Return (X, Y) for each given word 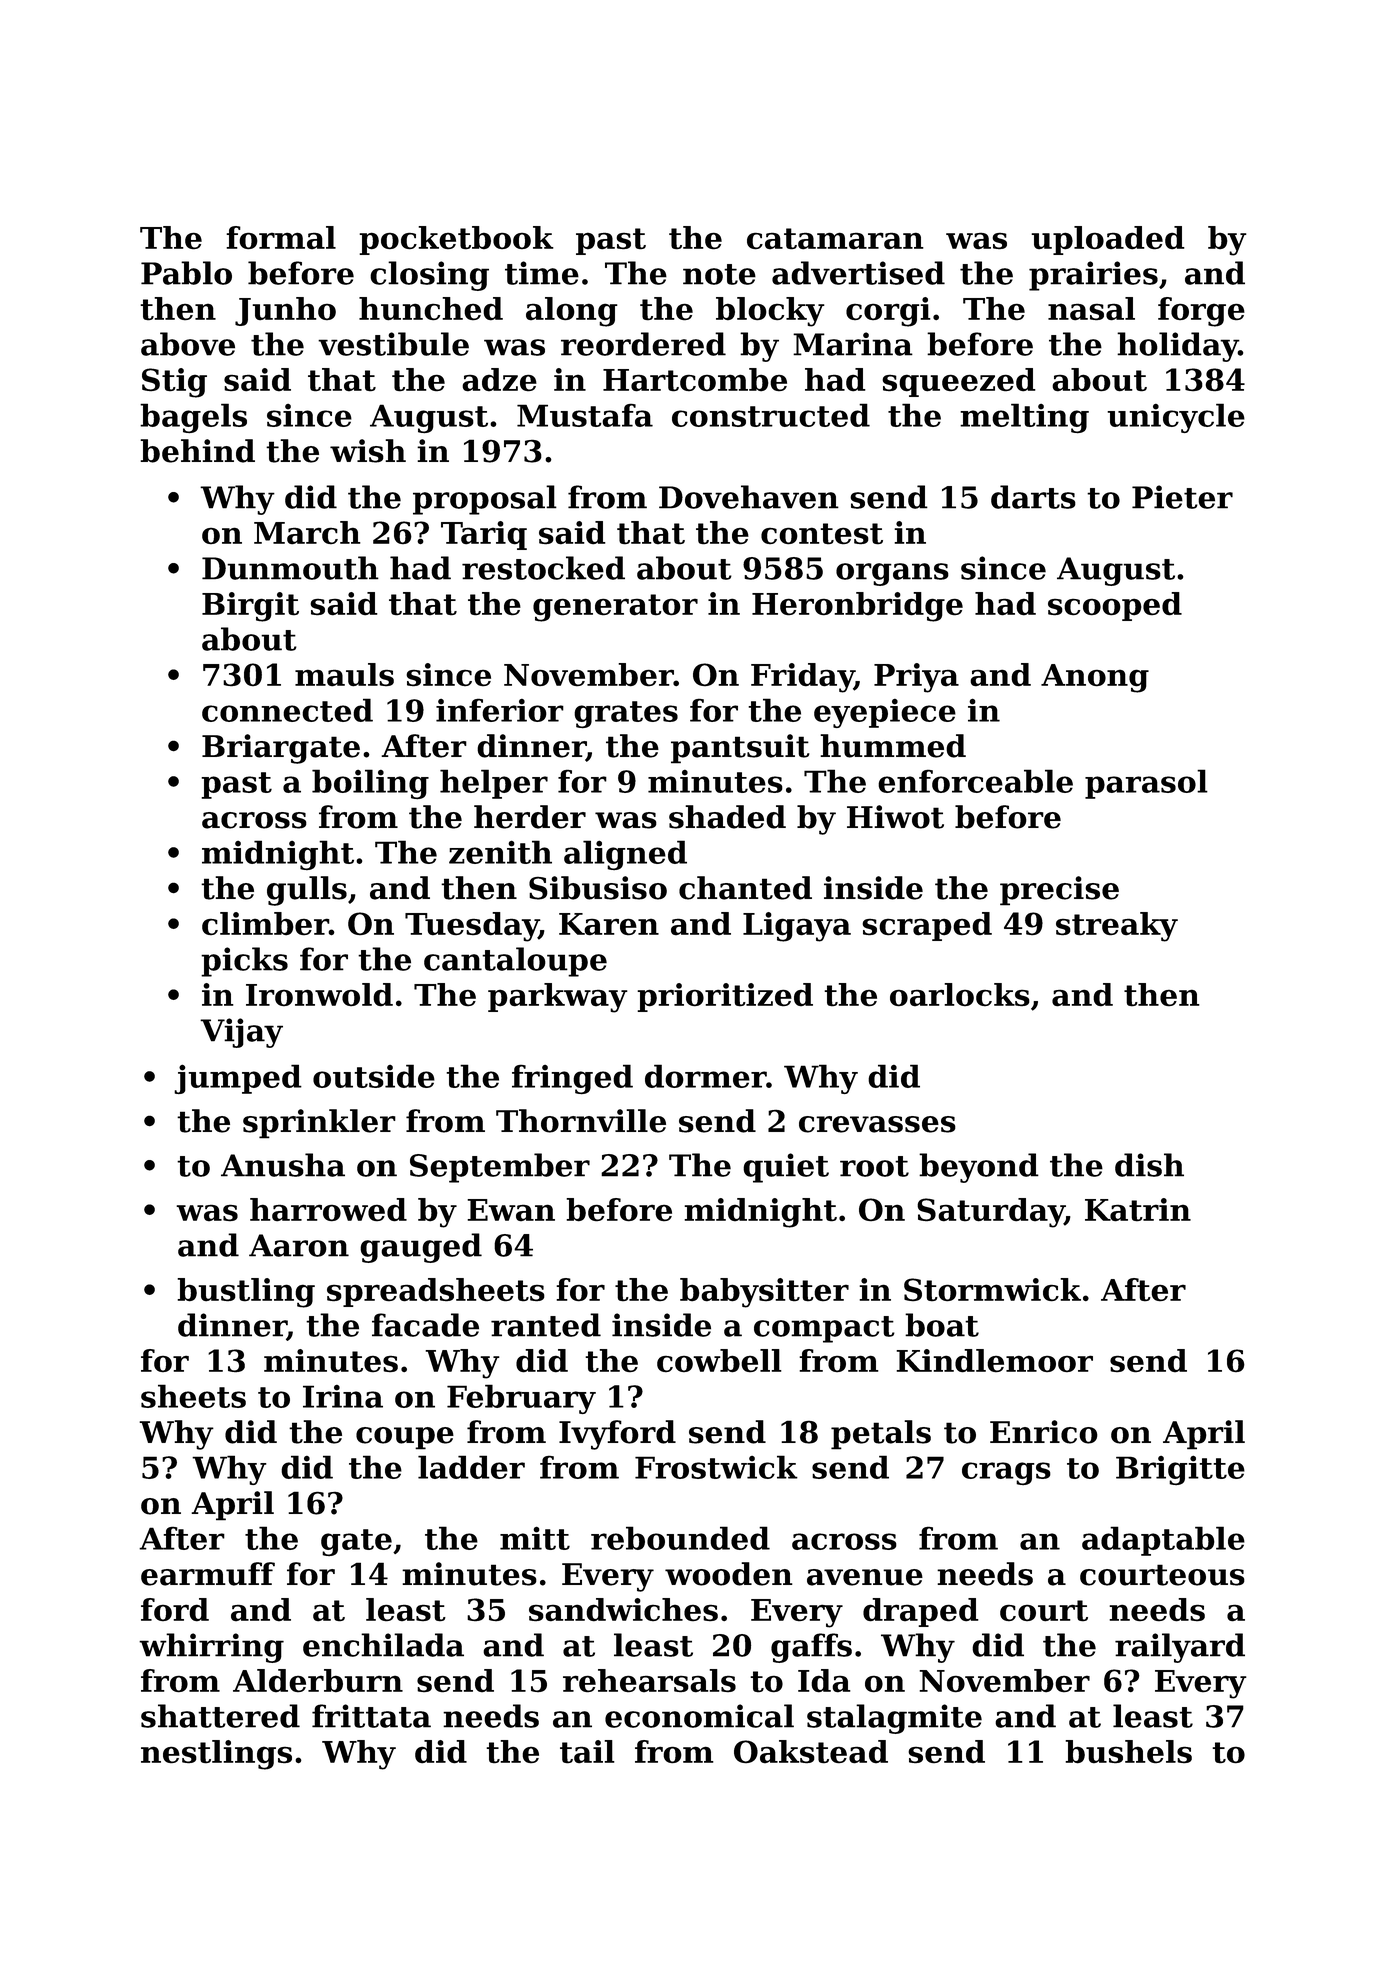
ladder (471, 1467)
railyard (1180, 1648)
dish (1149, 1165)
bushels (1128, 1752)
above (188, 344)
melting (1024, 418)
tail (587, 1752)
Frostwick (716, 1467)
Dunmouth (290, 568)
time (542, 273)
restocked (543, 568)
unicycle (1176, 418)
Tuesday (472, 927)
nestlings (216, 1755)
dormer (706, 1076)
